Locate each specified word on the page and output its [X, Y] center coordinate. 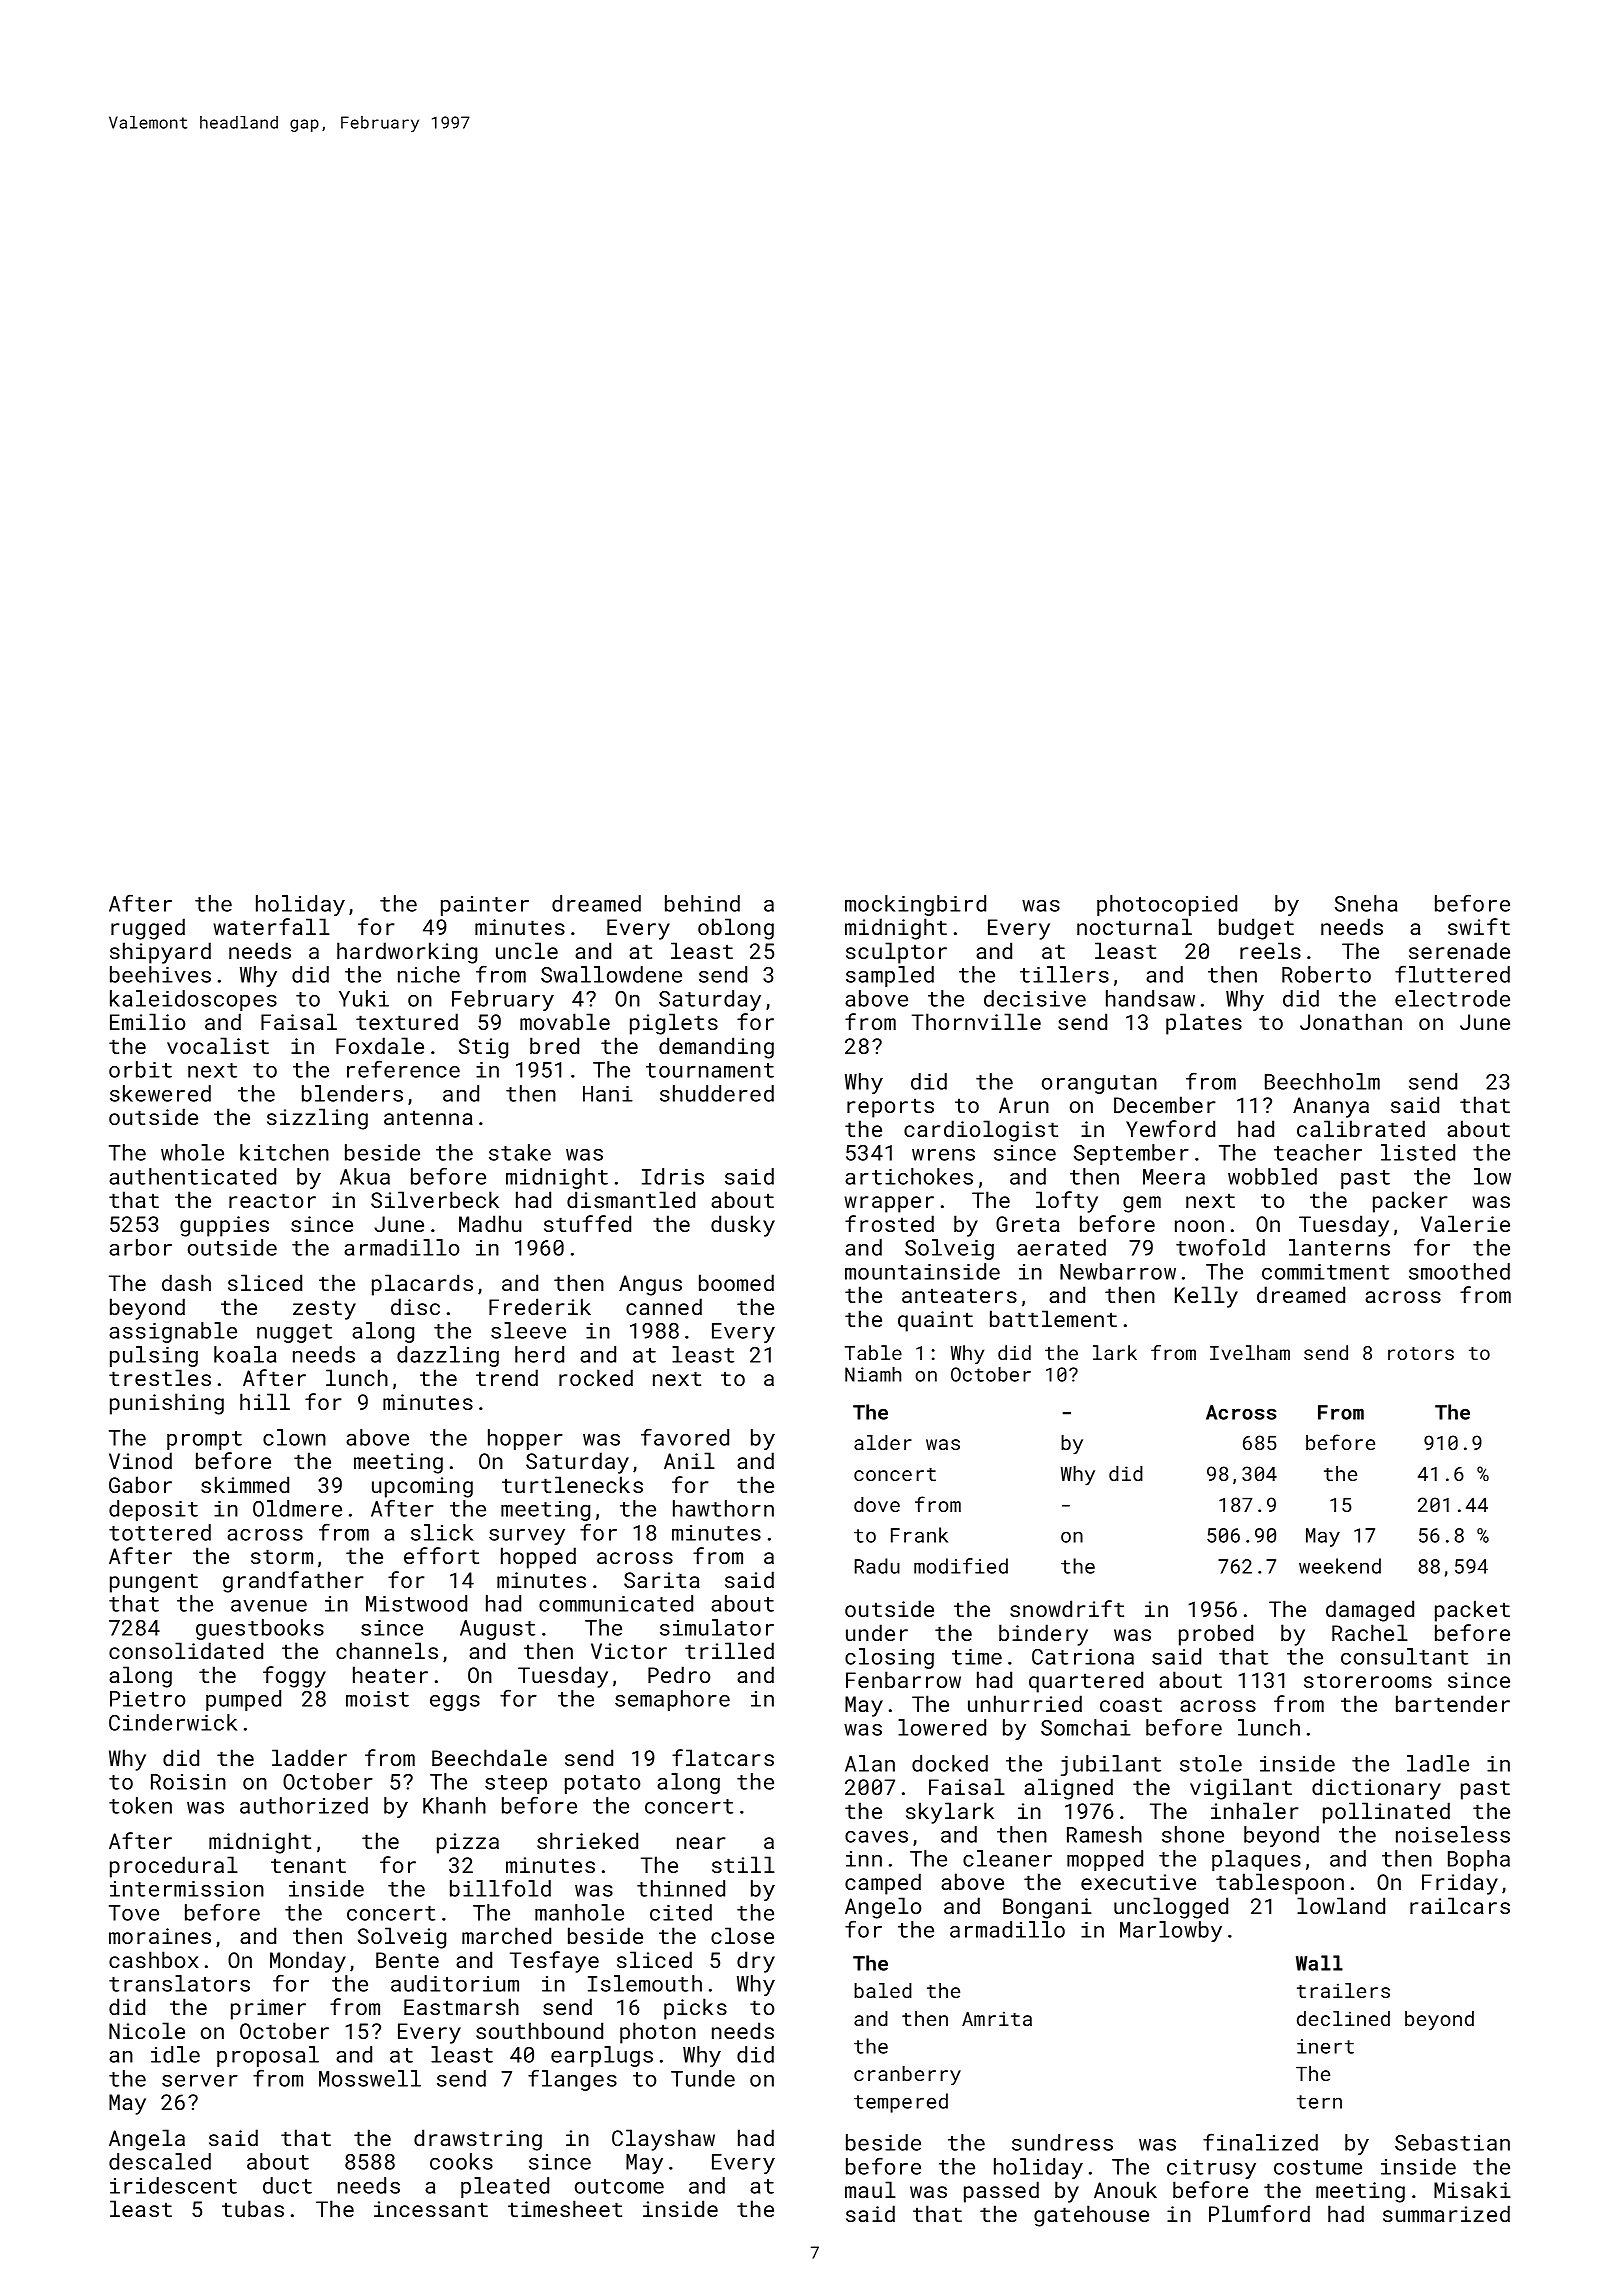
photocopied [1167, 905]
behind [702, 903]
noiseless [1453, 1834]
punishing [167, 1404]
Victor [629, 1651]
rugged [148, 929]
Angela [147, 2140]
